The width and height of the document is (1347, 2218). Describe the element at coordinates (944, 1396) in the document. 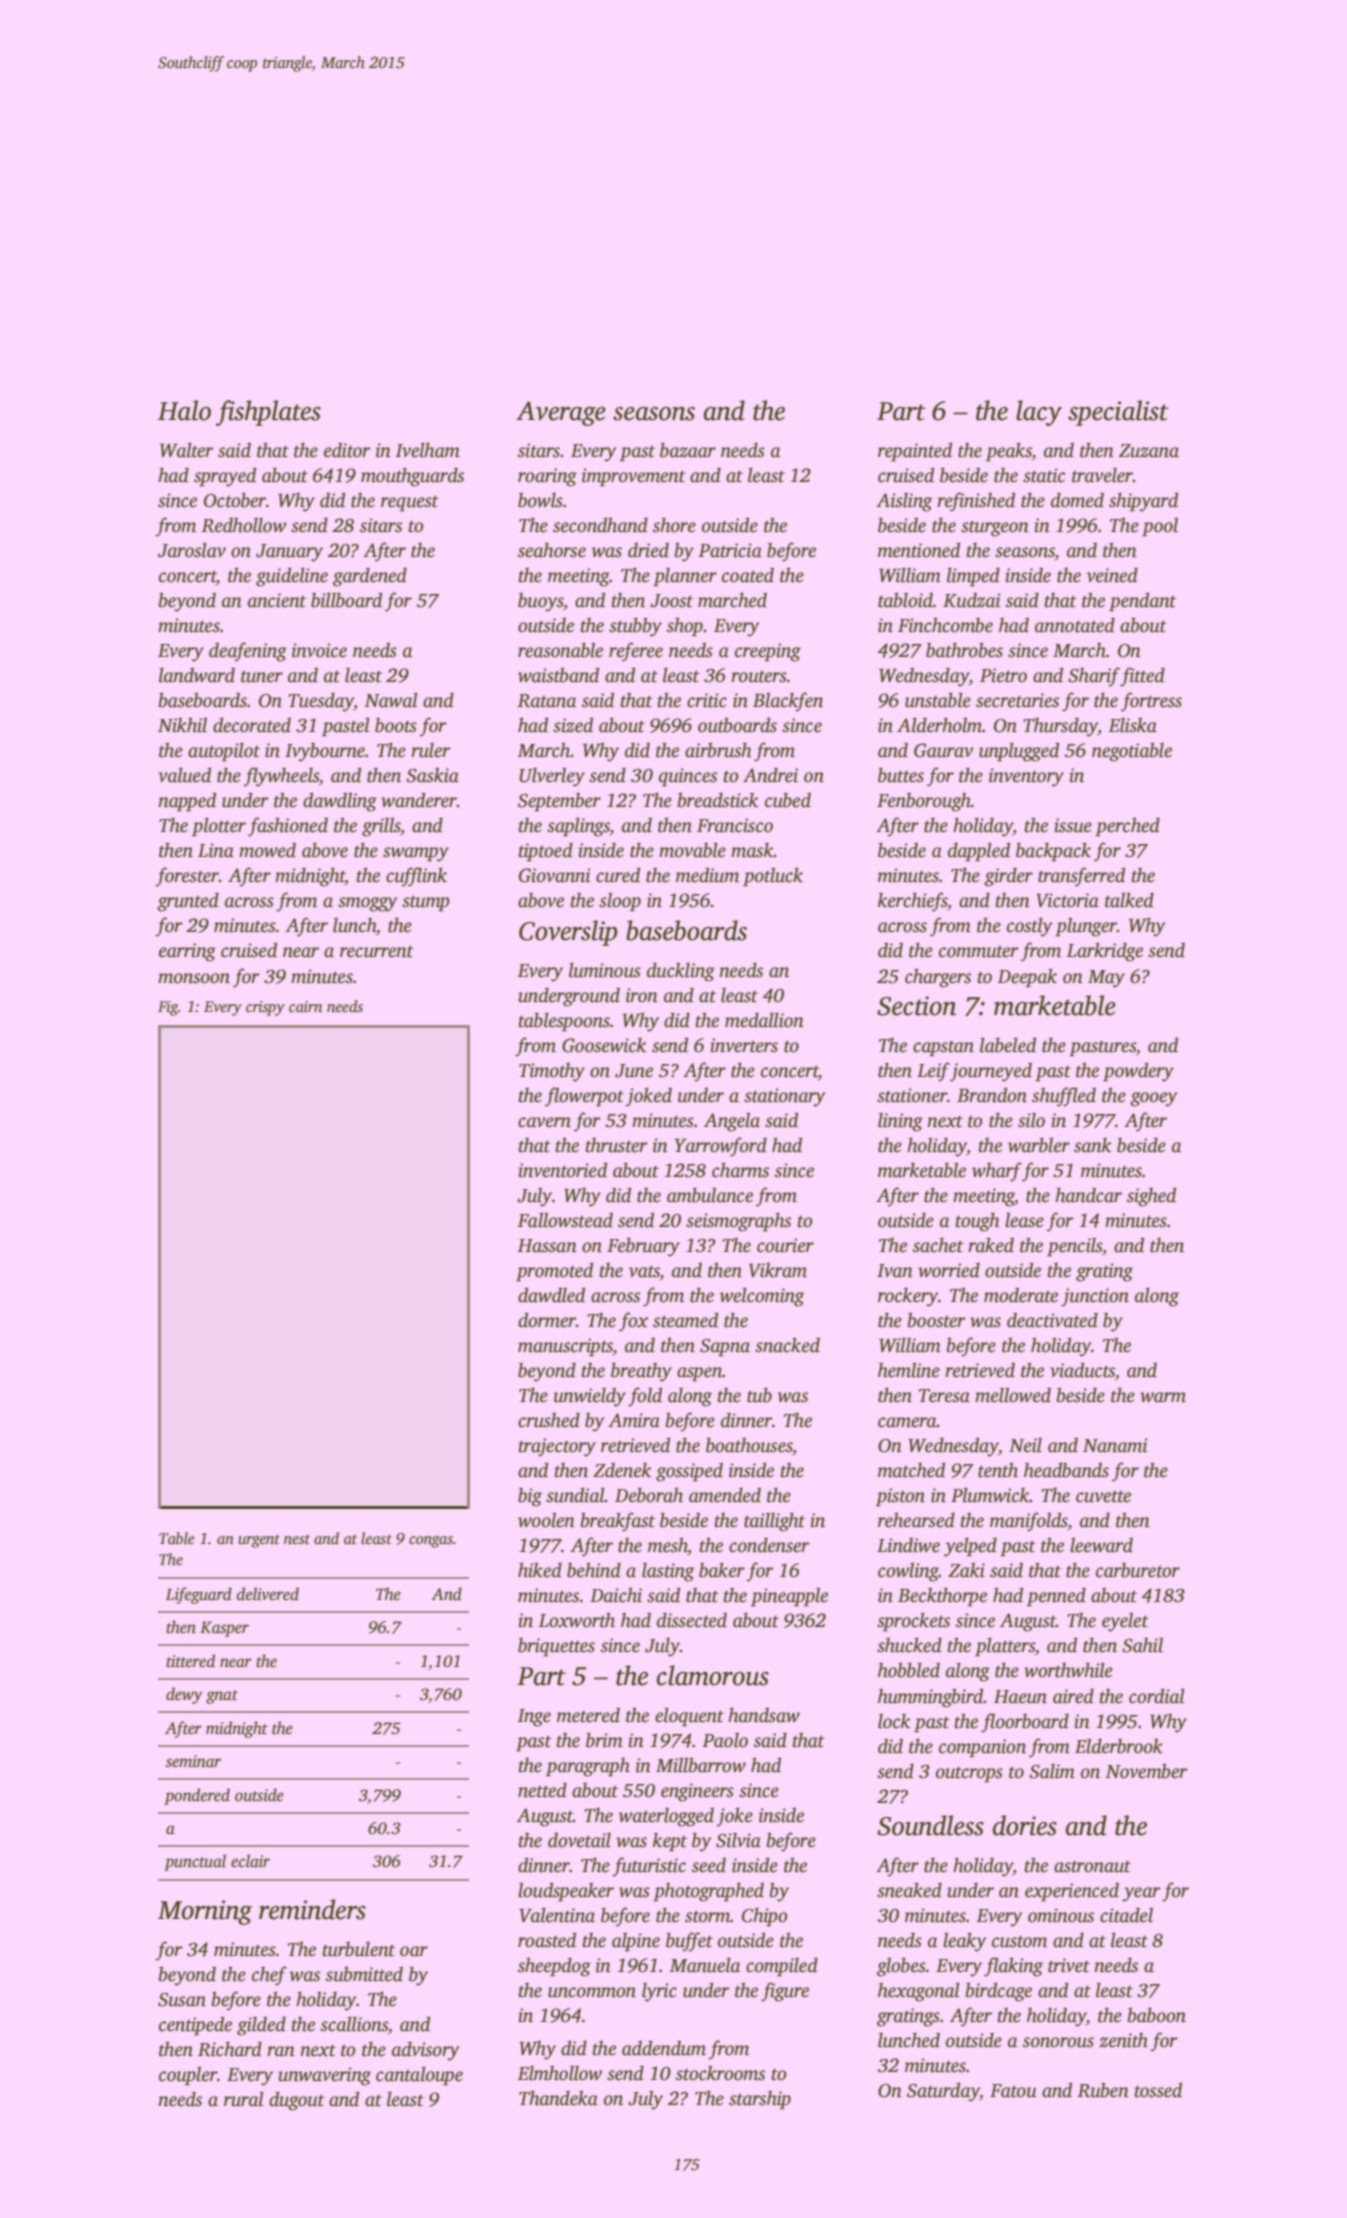

I see `Teresa` at that location.
